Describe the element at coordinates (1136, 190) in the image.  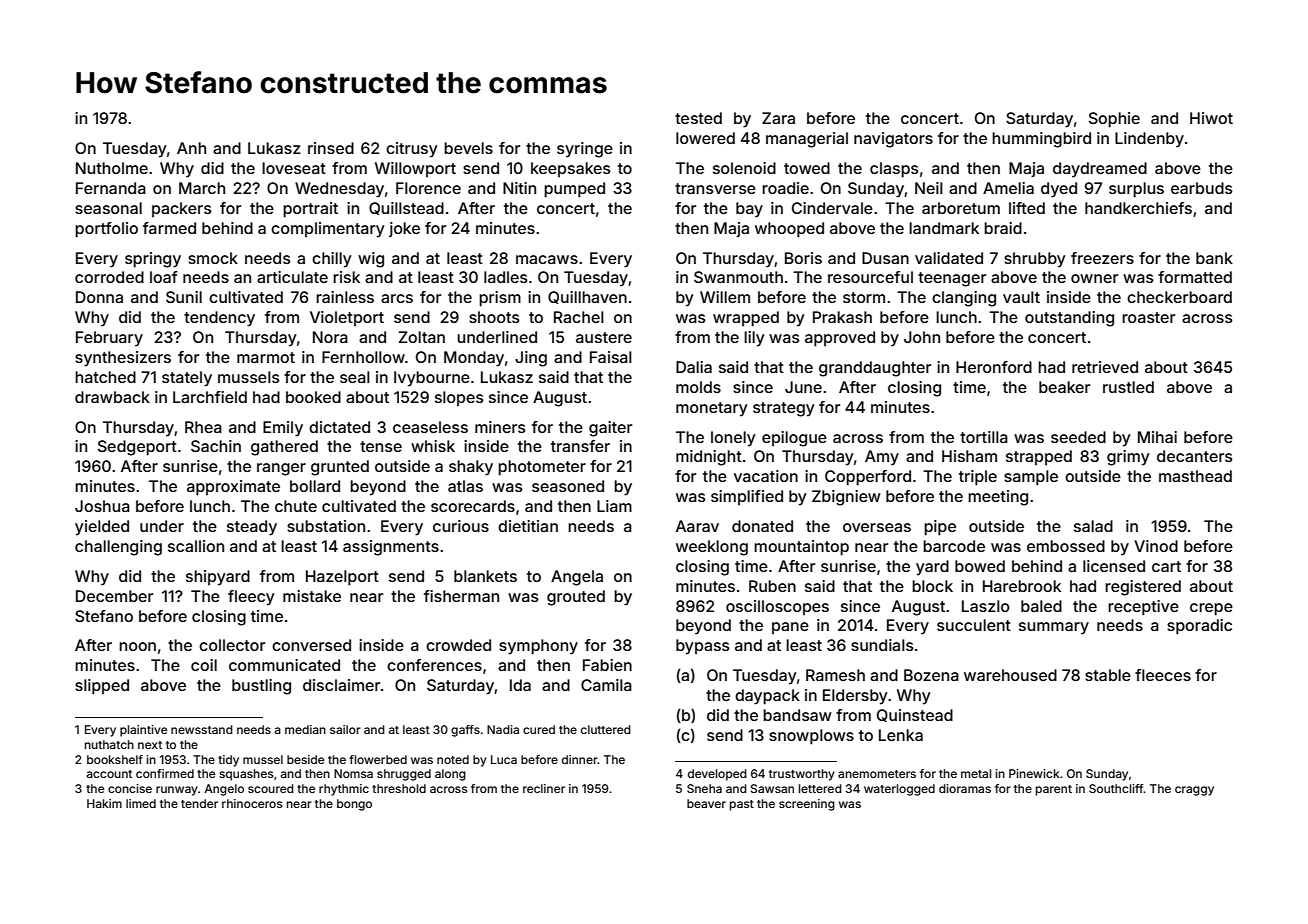
I see `surplus` at that location.
